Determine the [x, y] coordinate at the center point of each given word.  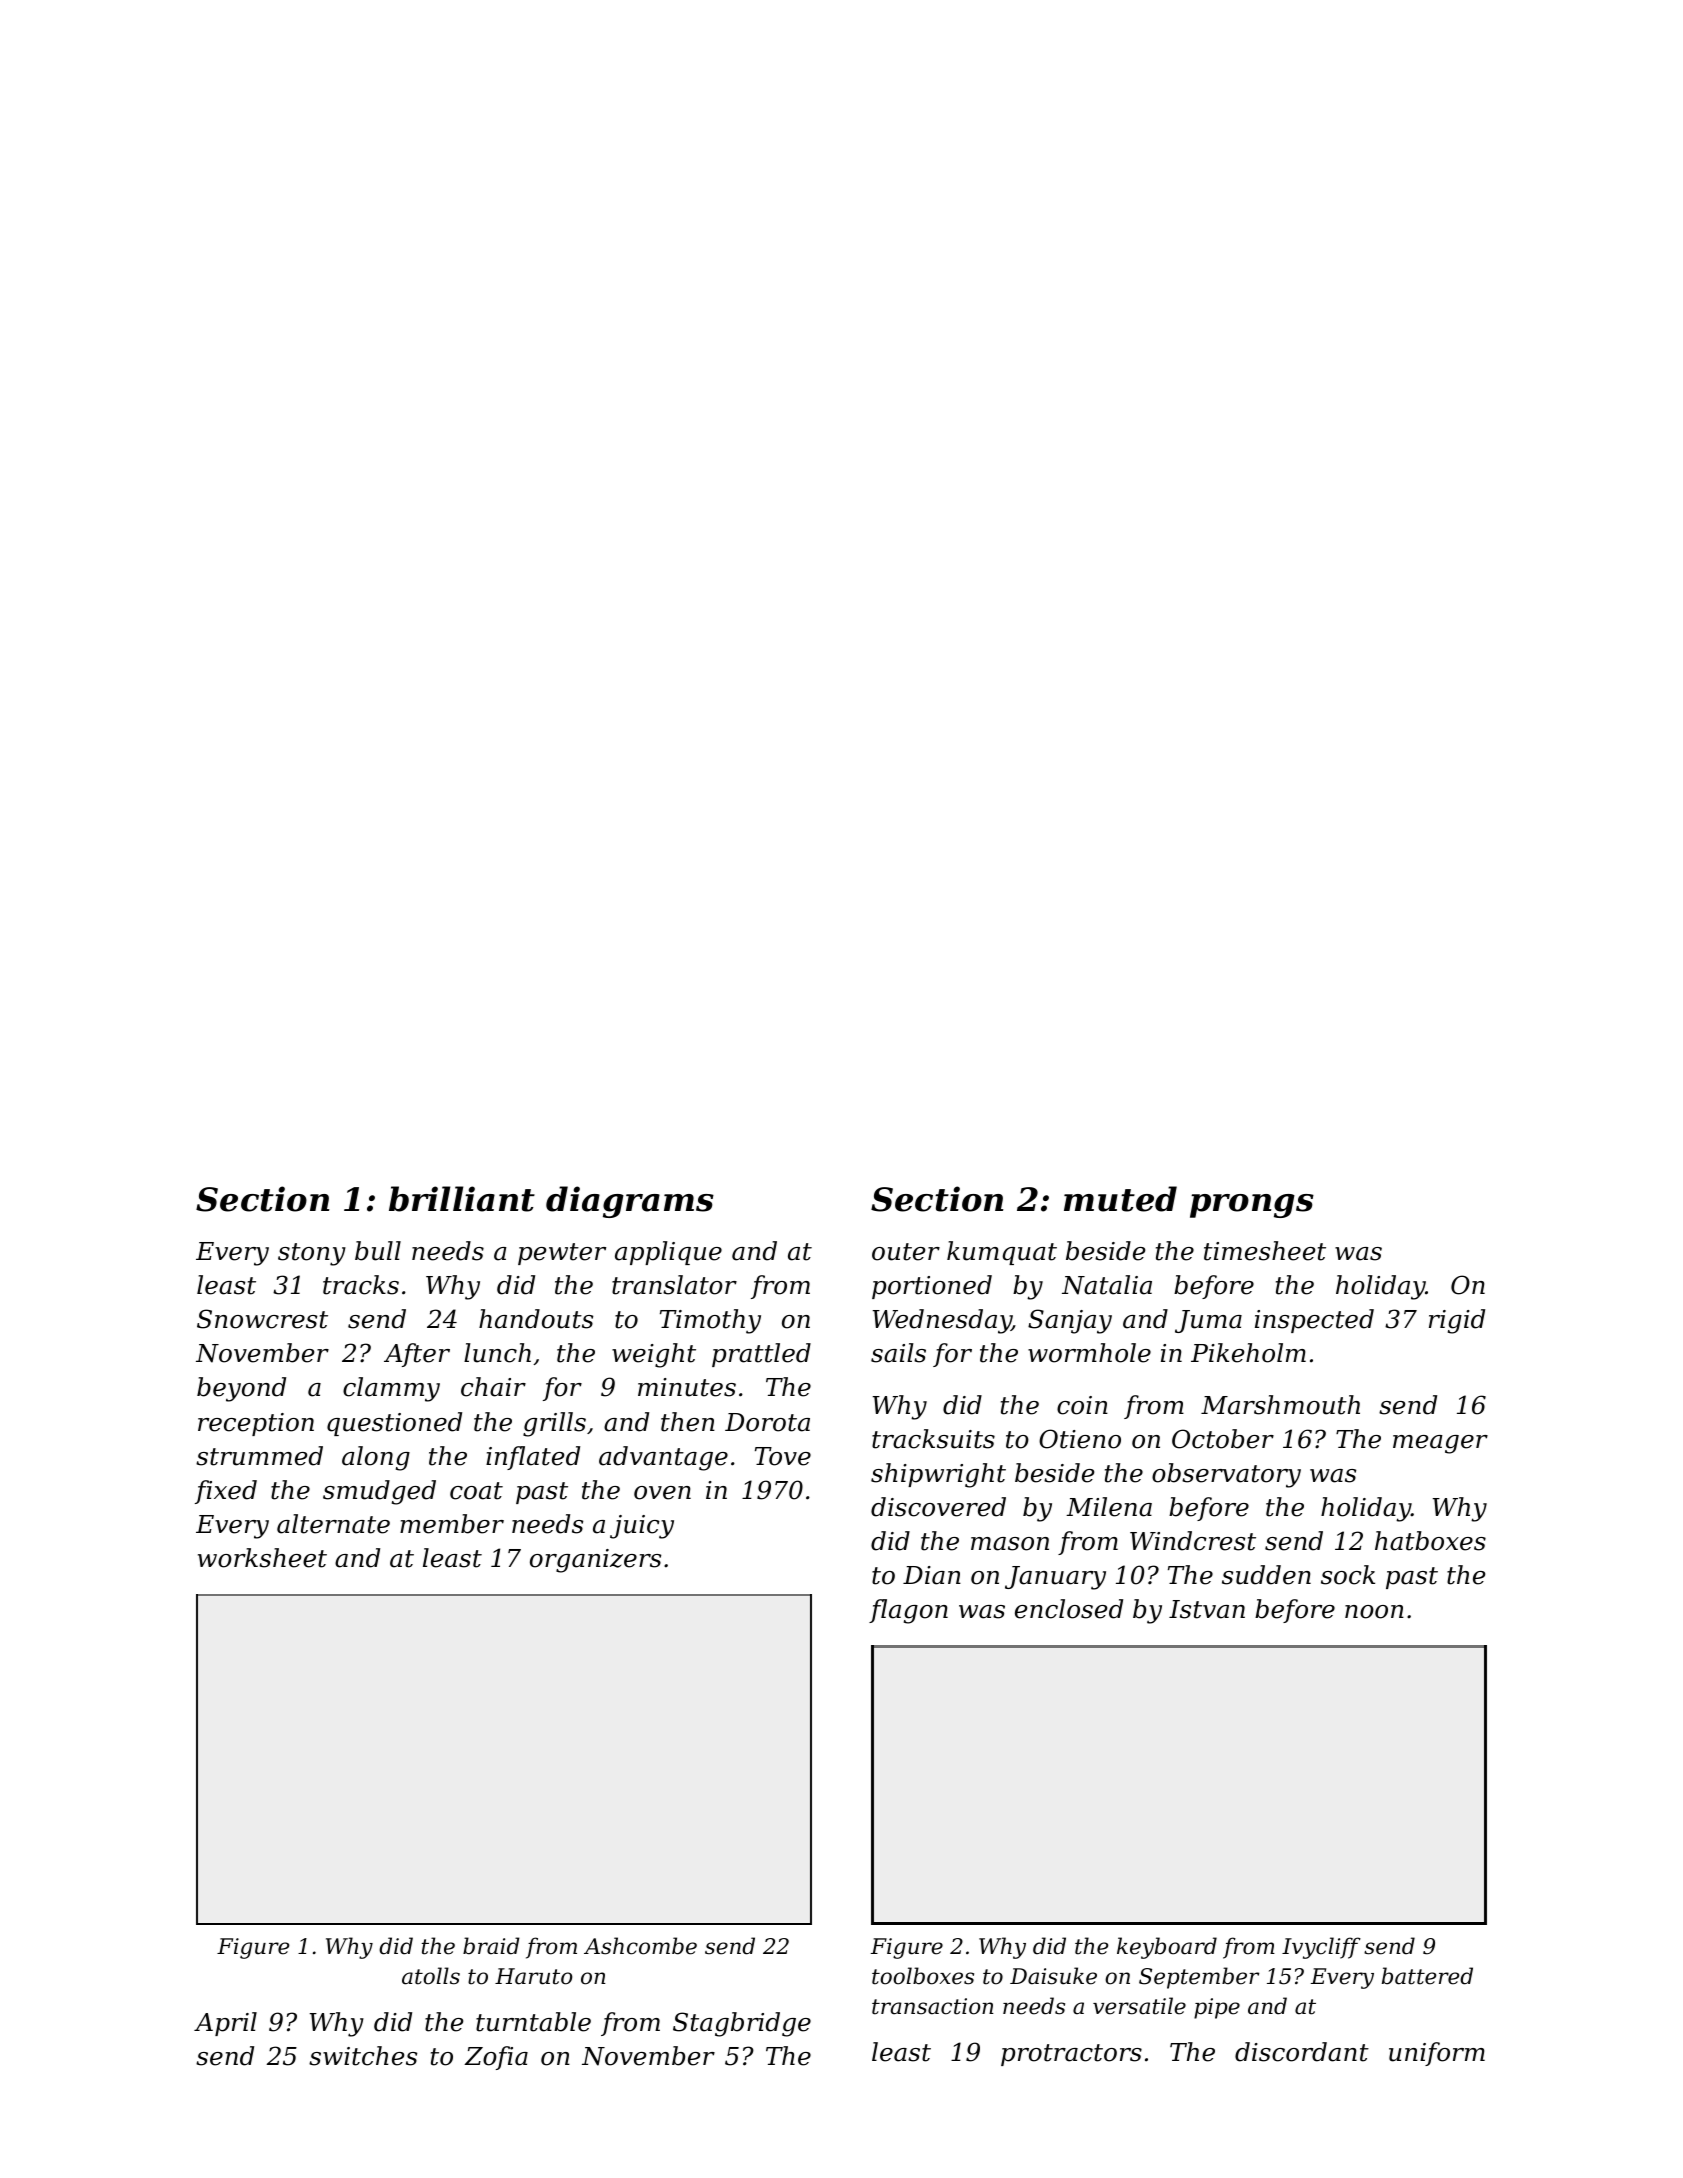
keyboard [1167, 1948]
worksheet [262, 1558]
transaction [933, 2006]
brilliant [462, 1199]
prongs [1252, 1206]
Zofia [496, 2058]
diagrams [630, 1202]
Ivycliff [1321, 1948]
